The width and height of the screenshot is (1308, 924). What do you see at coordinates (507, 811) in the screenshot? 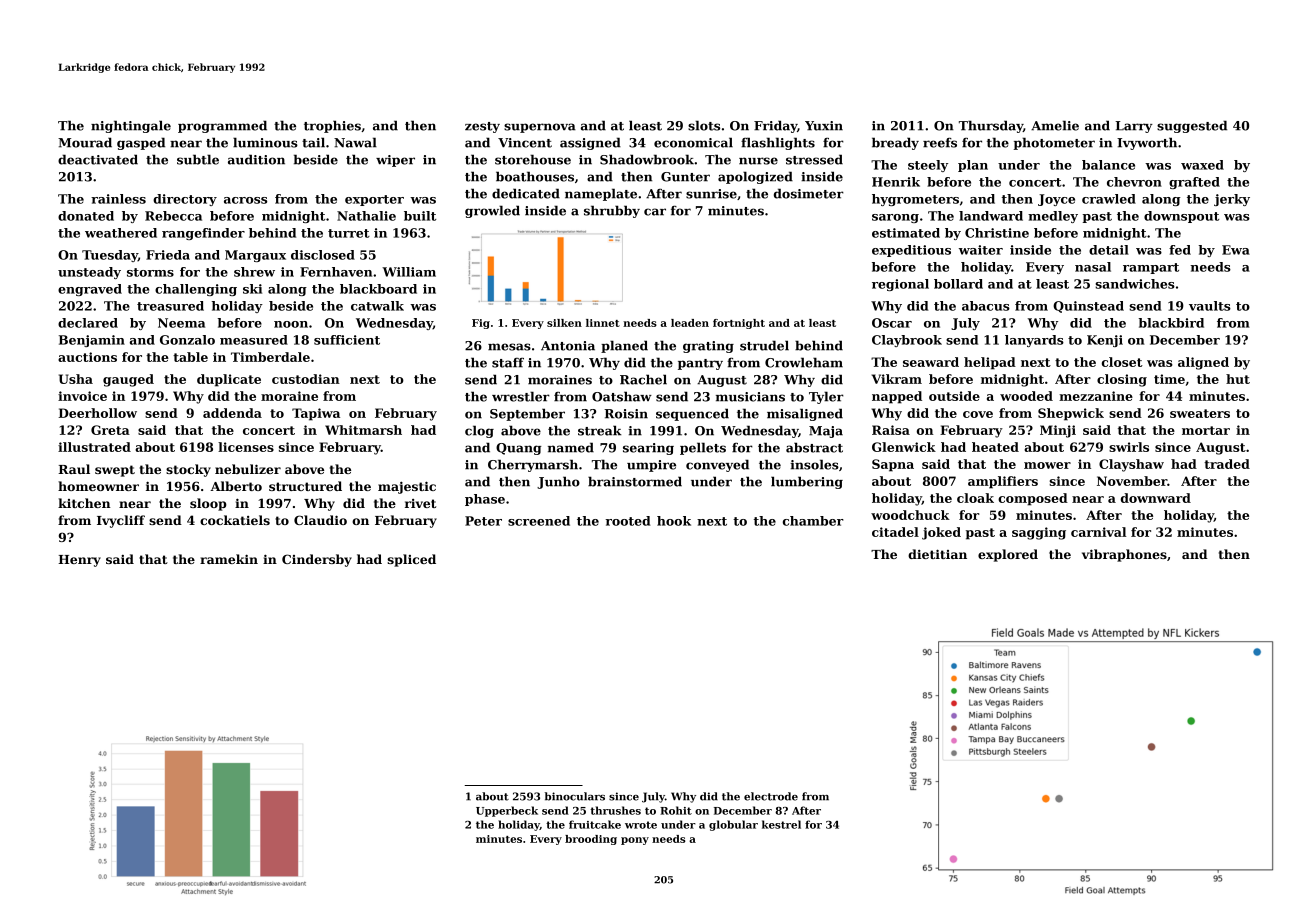
I see `Upperbeck` at bounding box center [507, 811].
